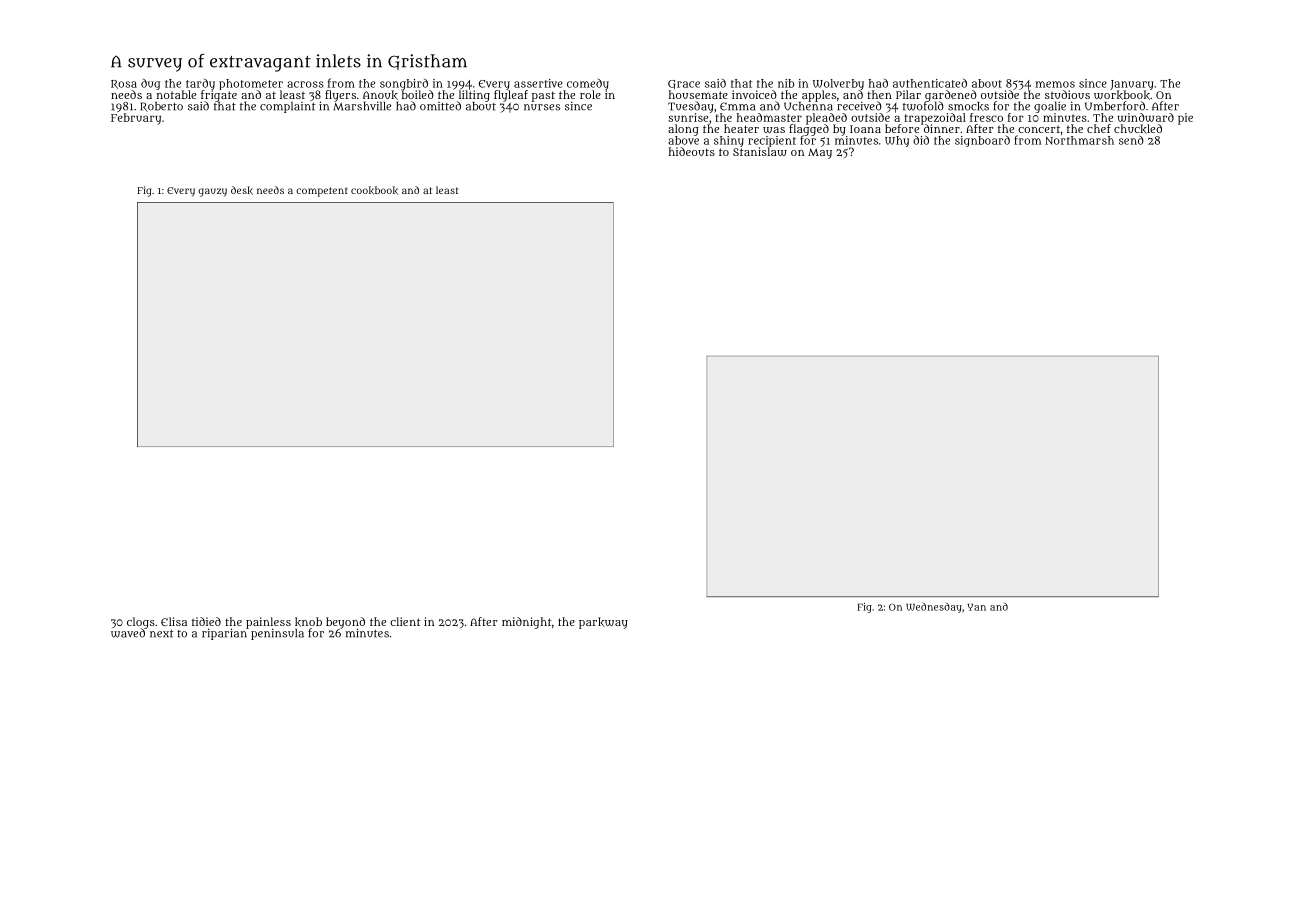 This page has width=1308, height=924. I want to click on Yan, so click(977, 607).
